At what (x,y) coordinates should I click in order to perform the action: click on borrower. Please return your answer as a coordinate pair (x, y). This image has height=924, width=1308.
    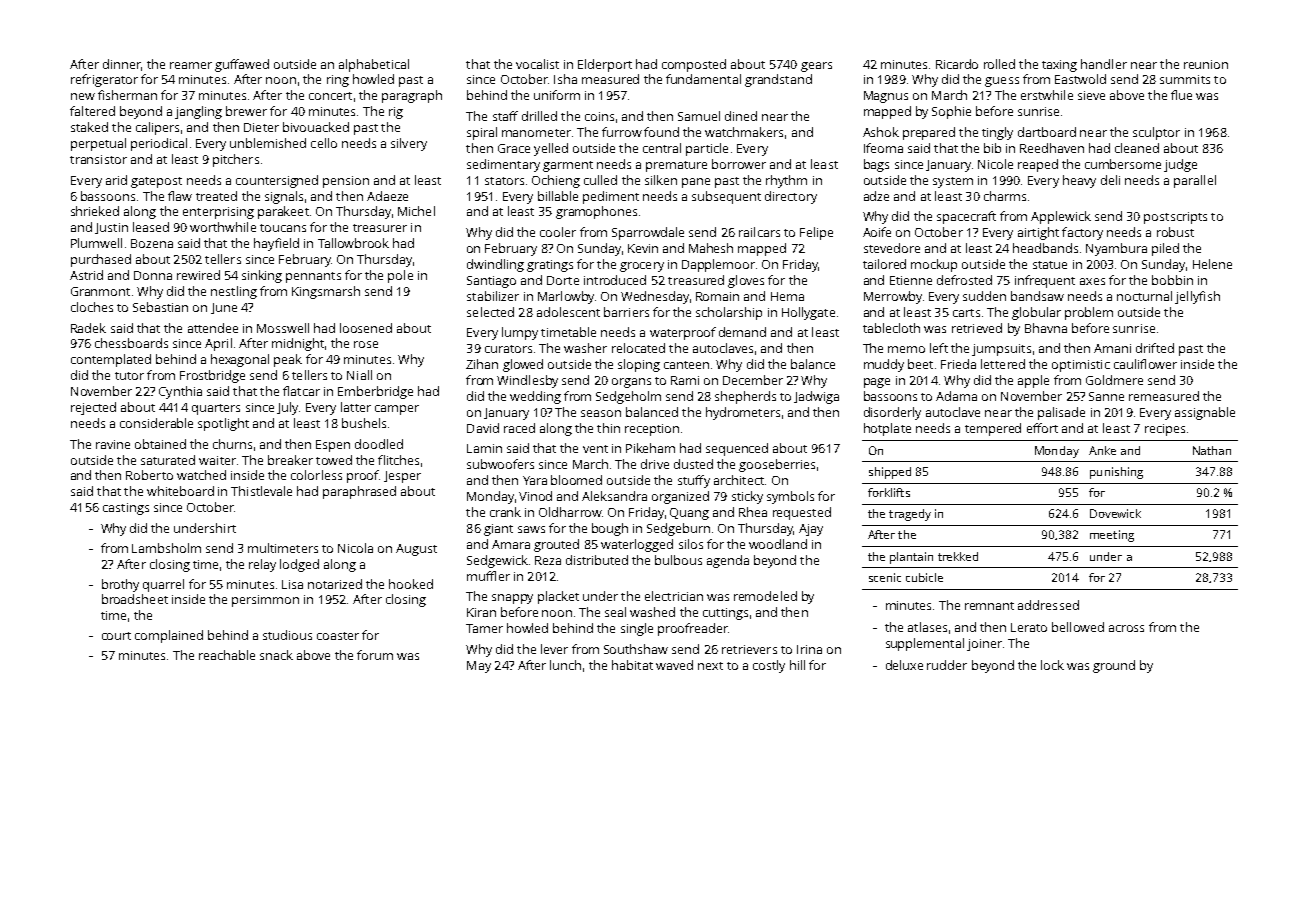
    Looking at the image, I should click on (739, 164).
